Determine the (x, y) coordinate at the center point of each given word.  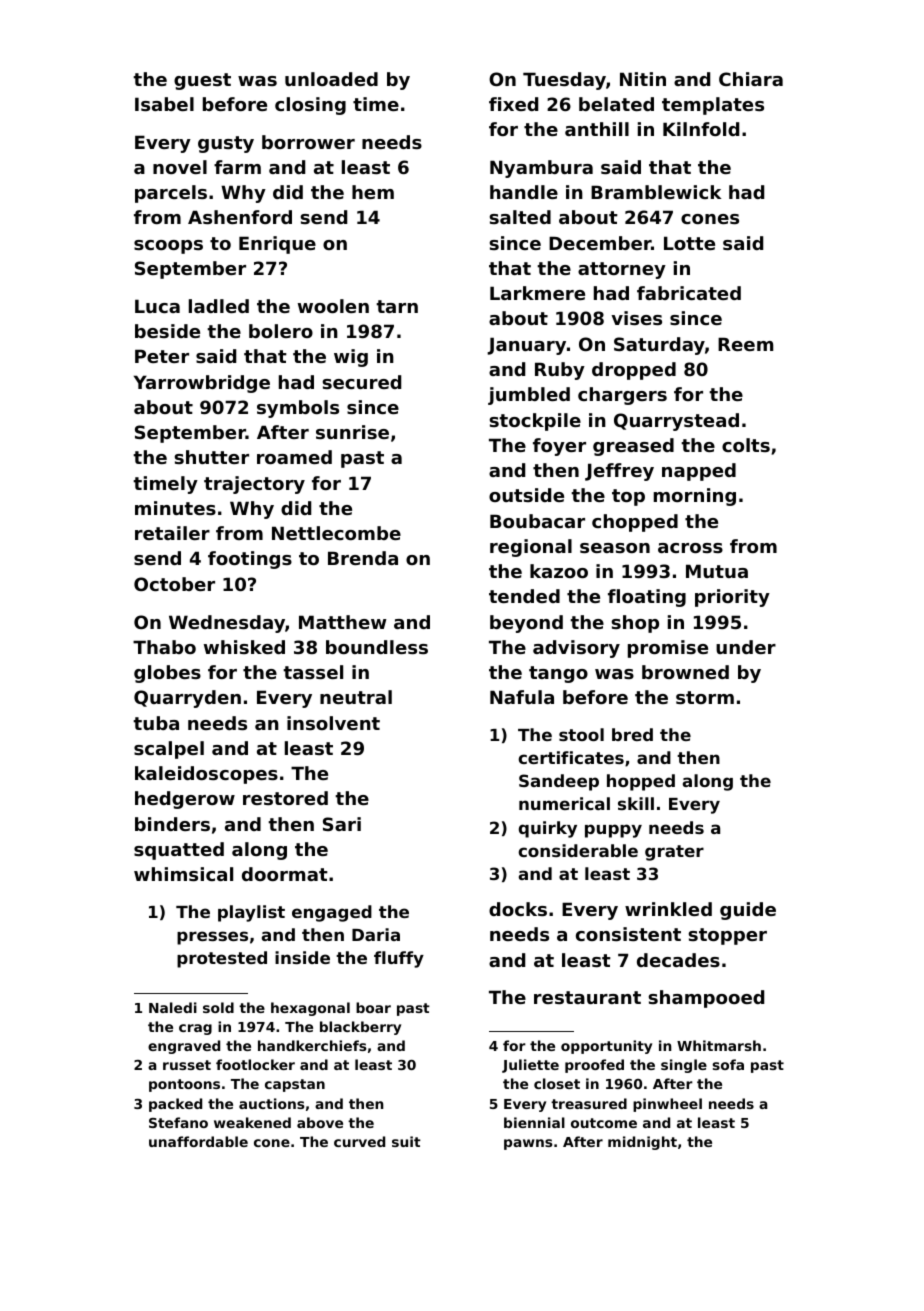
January (526, 346)
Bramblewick (656, 192)
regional (531, 548)
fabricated (689, 293)
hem (373, 192)
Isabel (164, 104)
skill (636, 803)
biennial (534, 1122)
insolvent (333, 723)
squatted (179, 851)
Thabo (164, 647)
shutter (211, 457)
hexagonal (310, 1009)
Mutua (717, 571)
